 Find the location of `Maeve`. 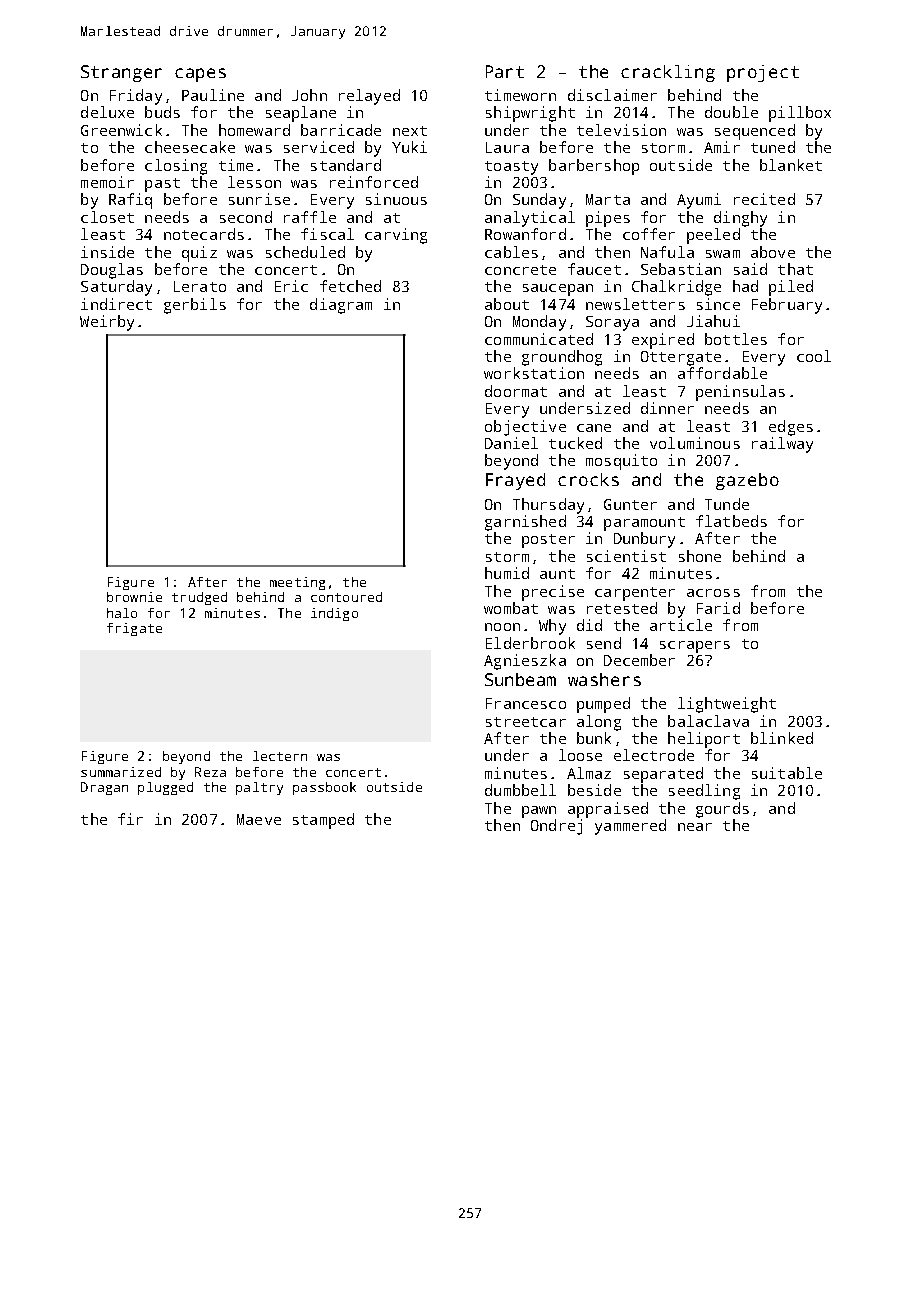

Maeve is located at coordinates (259, 819).
